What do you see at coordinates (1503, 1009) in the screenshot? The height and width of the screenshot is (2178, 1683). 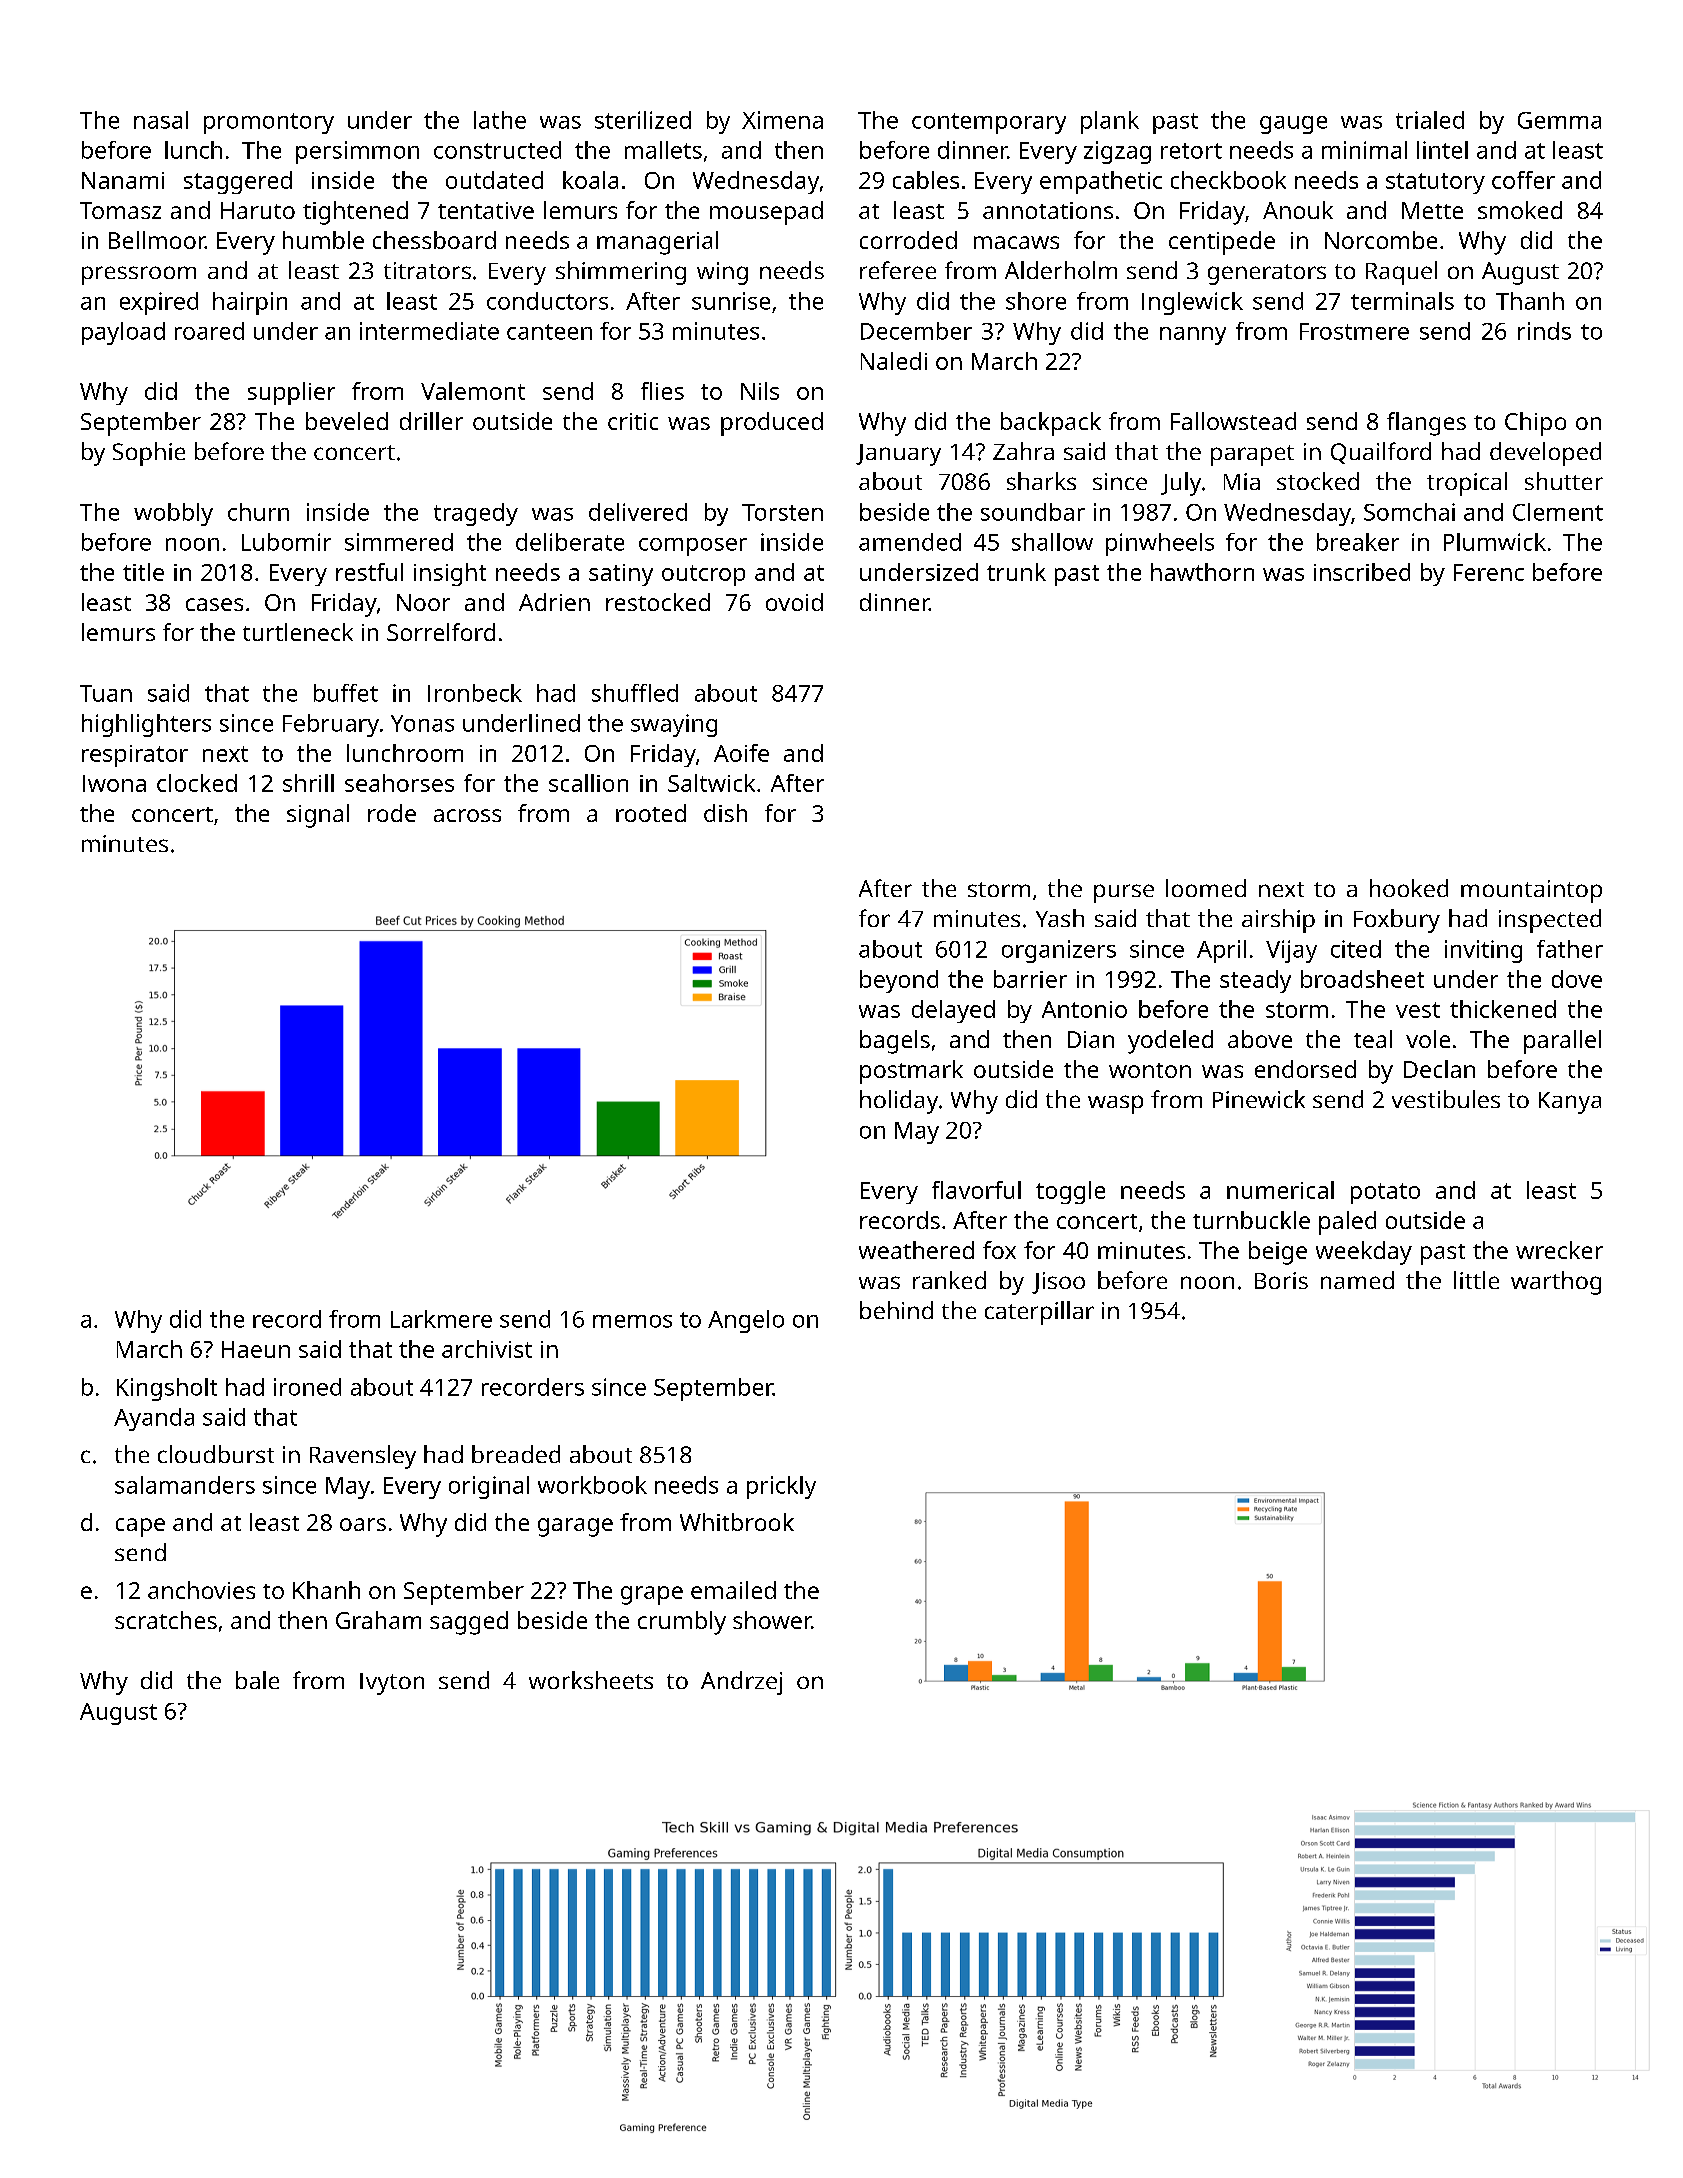 I see `thickened` at bounding box center [1503, 1009].
